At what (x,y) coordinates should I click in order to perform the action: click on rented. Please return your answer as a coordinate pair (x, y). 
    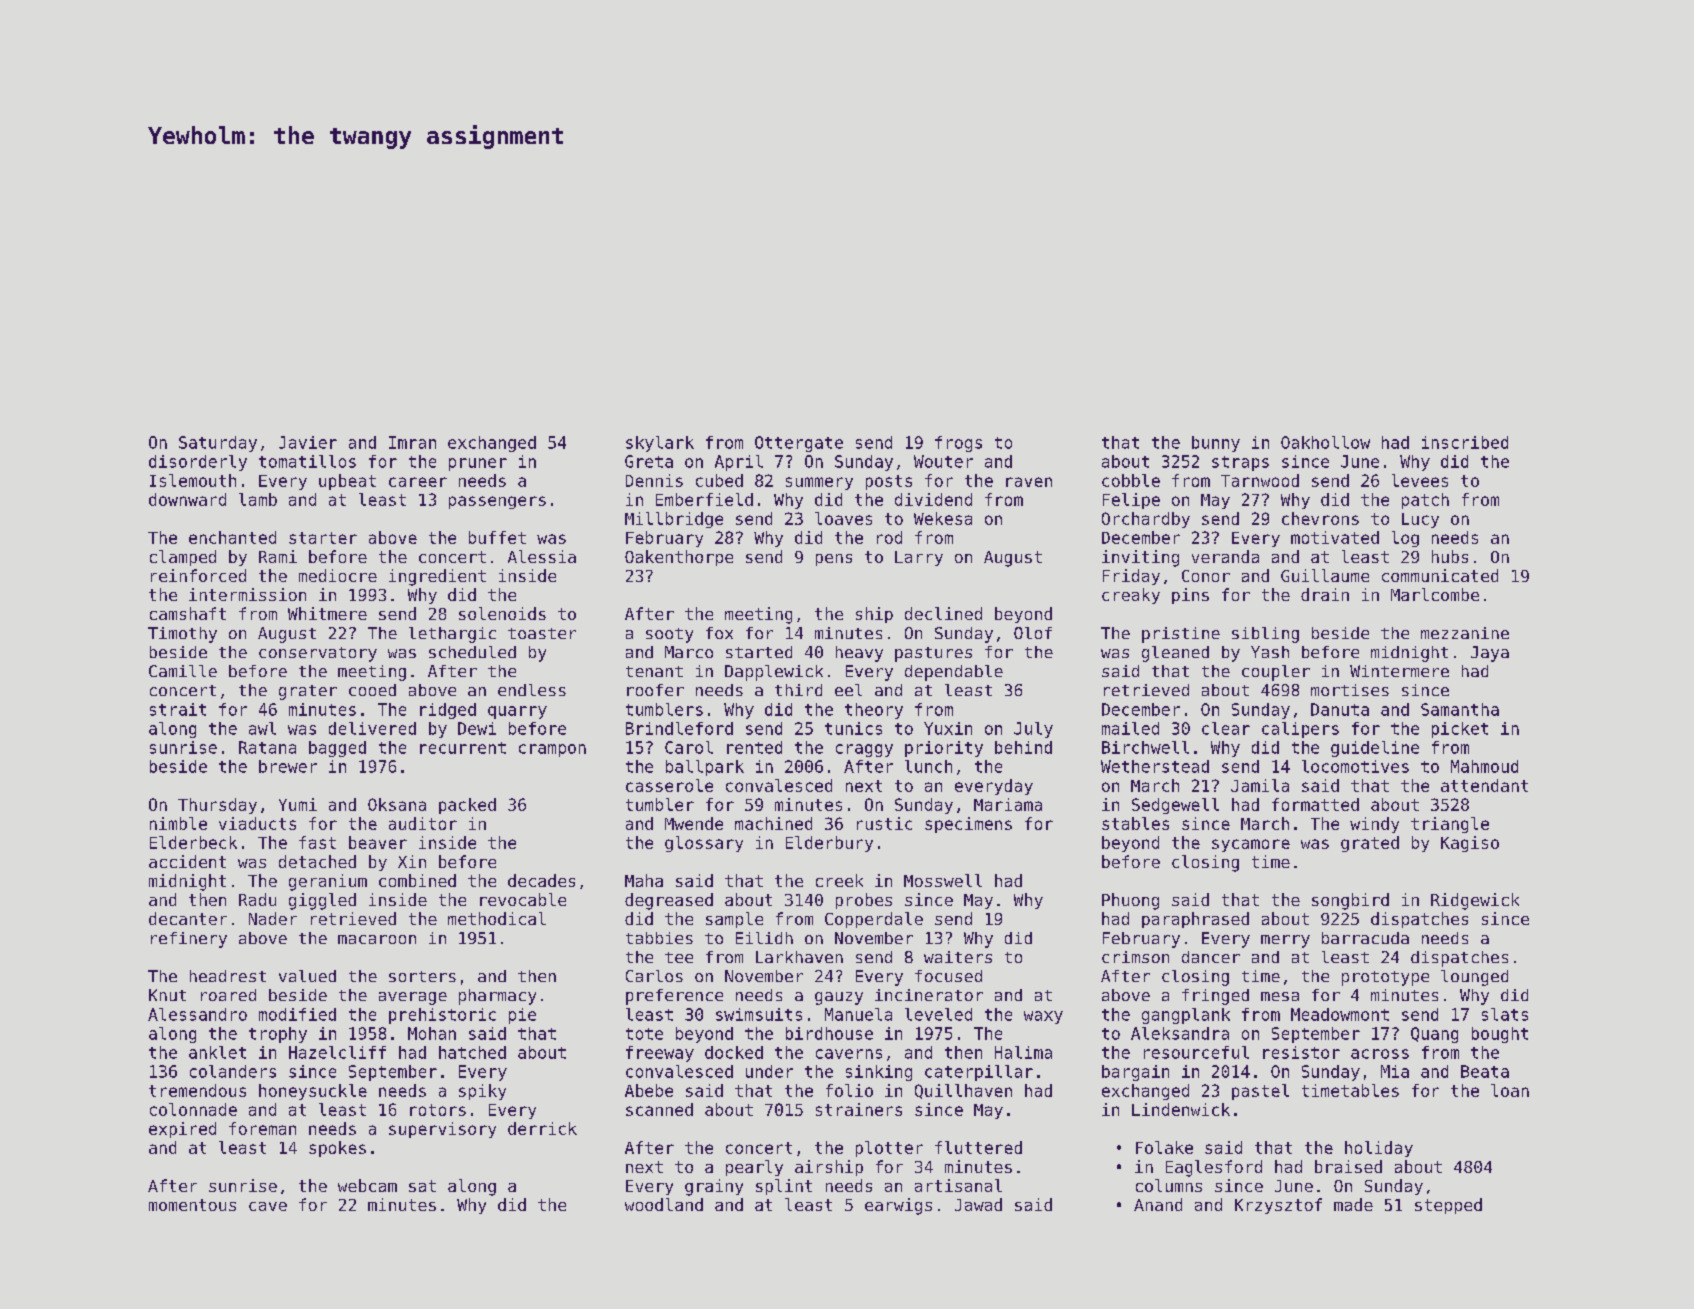
    Looking at the image, I should click on (754, 747).
